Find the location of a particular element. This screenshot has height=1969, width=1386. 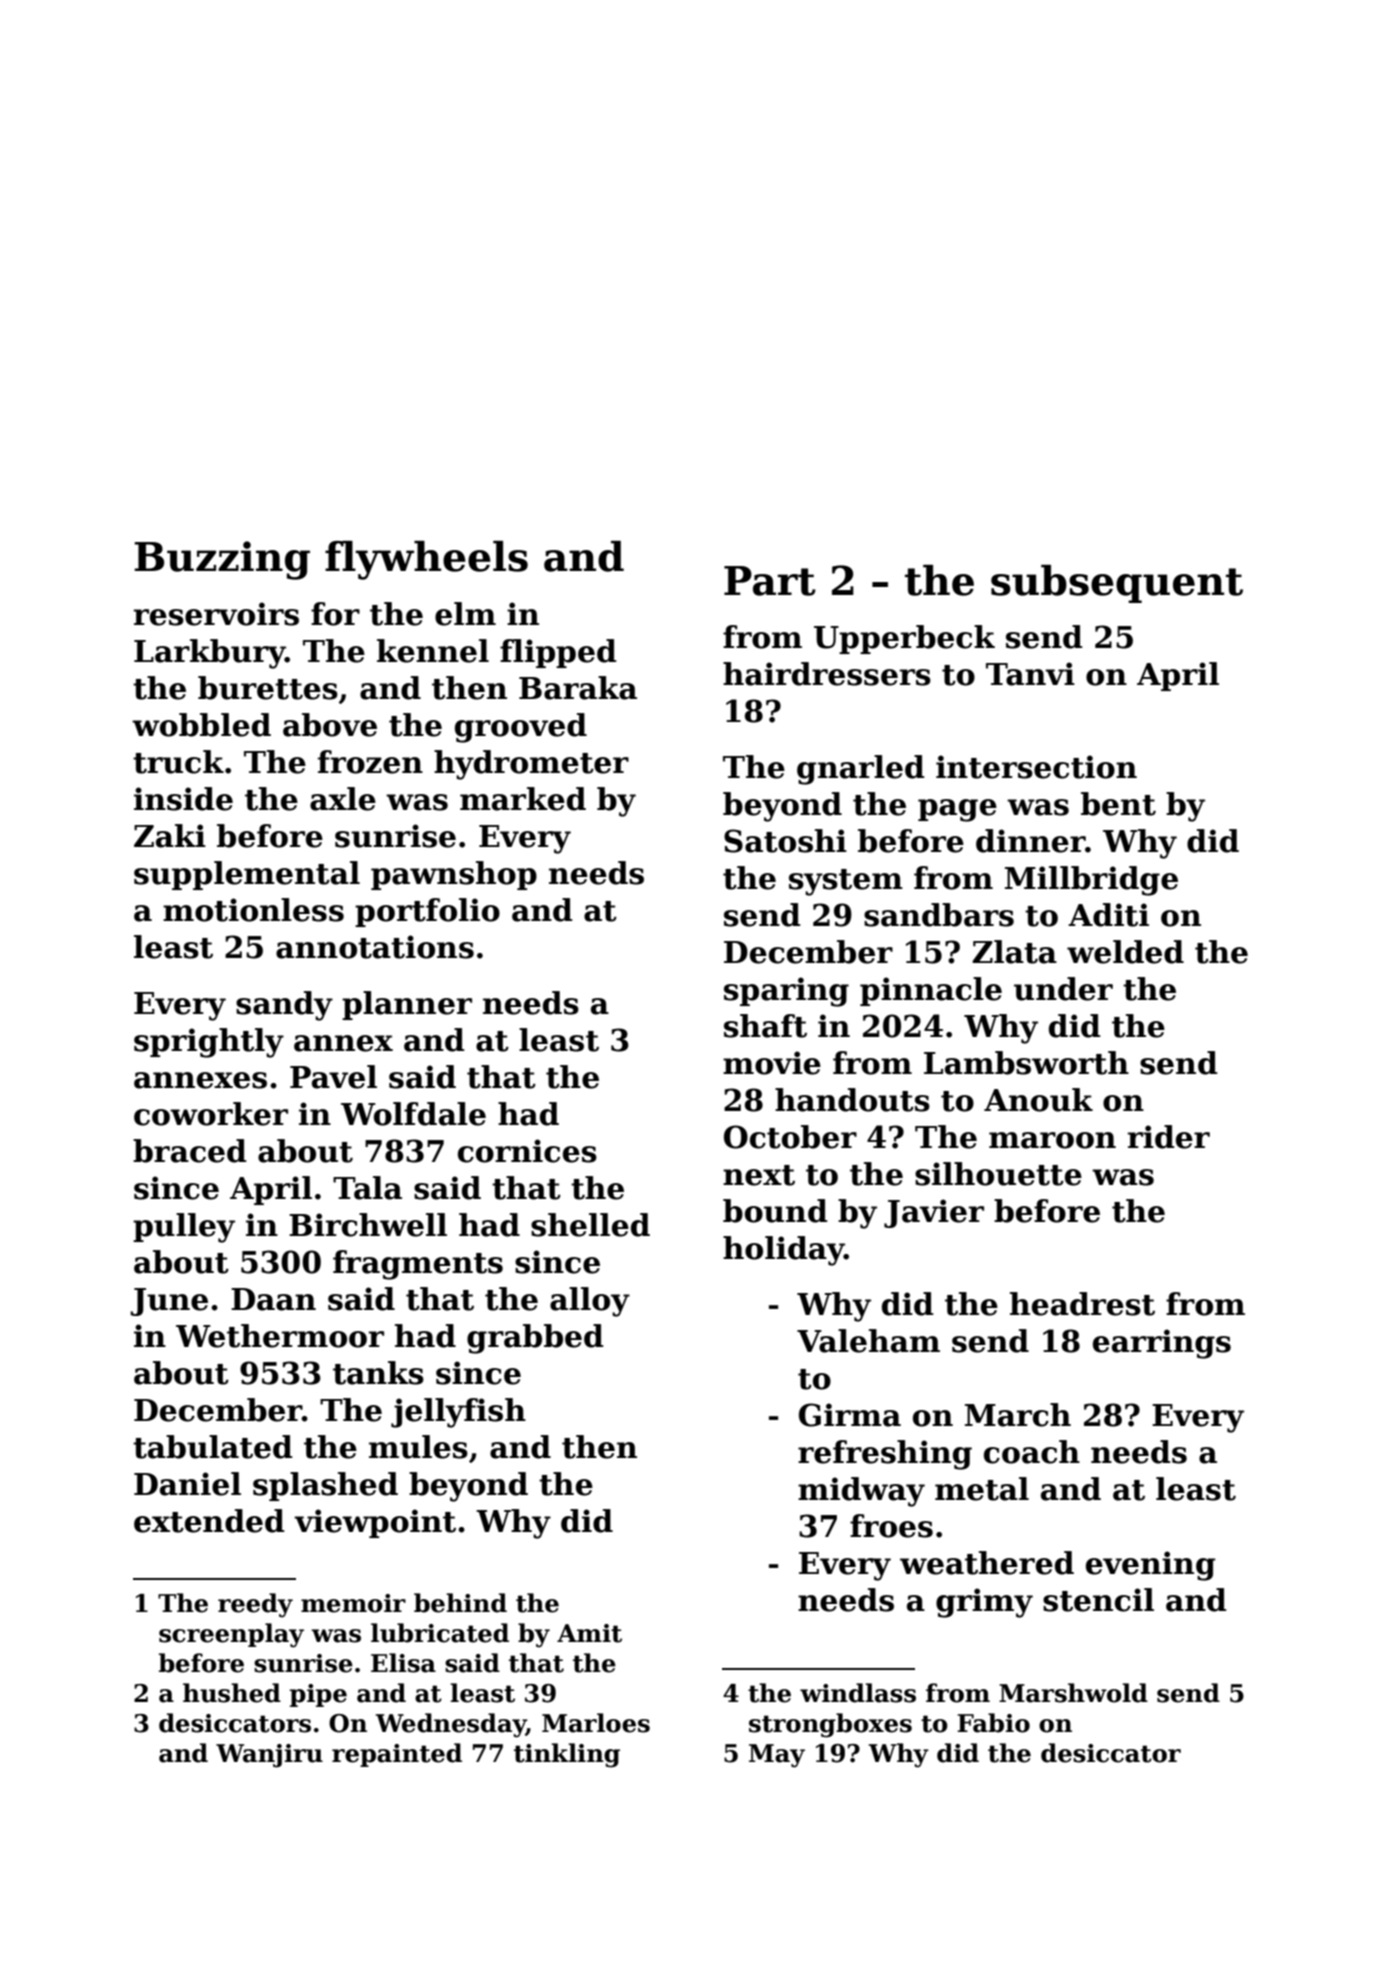

Buzzing is located at coordinates (222, 560).
